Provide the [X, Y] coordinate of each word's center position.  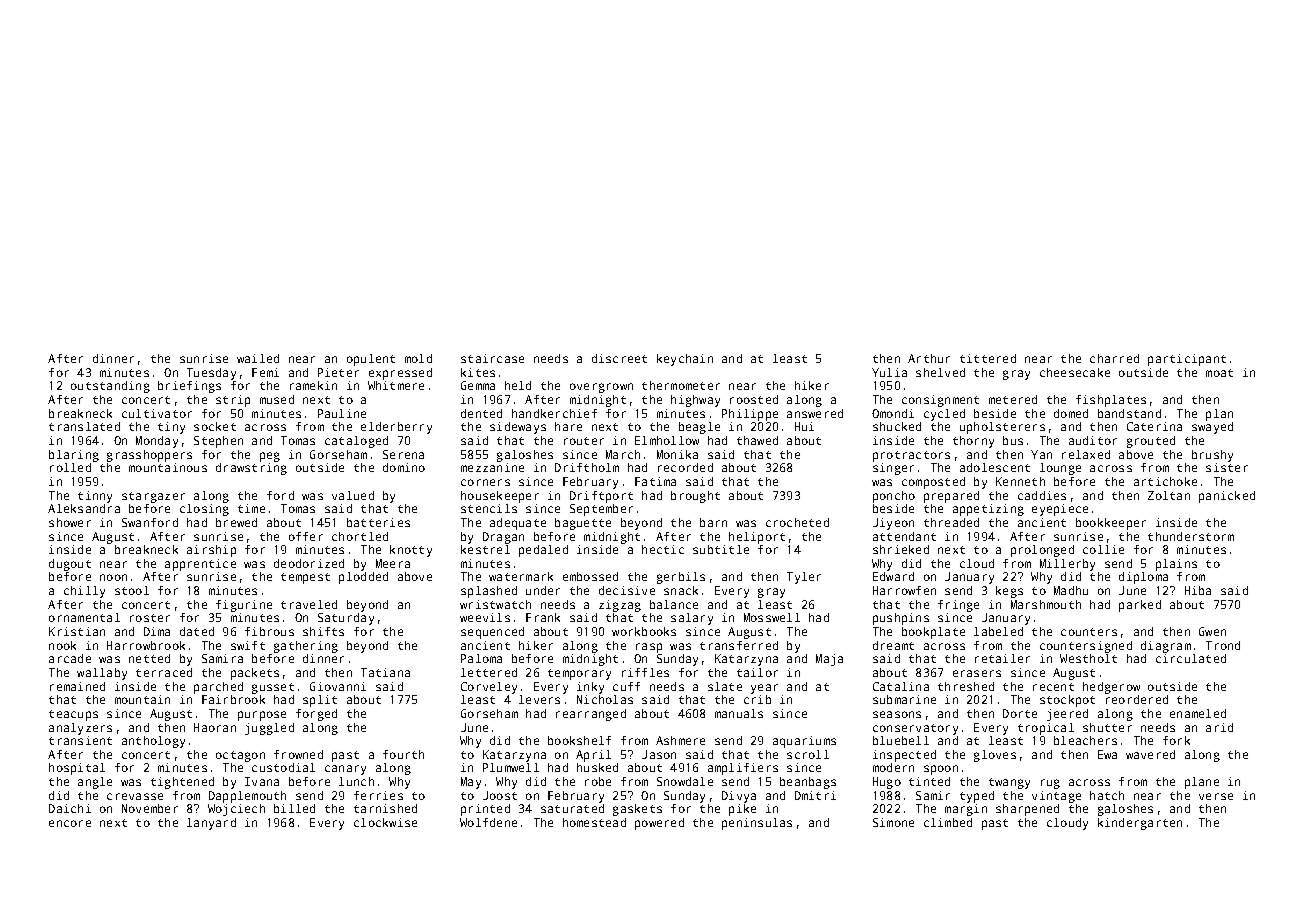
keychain [685, 360]
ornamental [84, 617]
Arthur [929, 358]
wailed [258, 358]
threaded [951, 522]
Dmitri [815, 795]
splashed [489, 592]
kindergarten [1140, 824]
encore [70, 823]
